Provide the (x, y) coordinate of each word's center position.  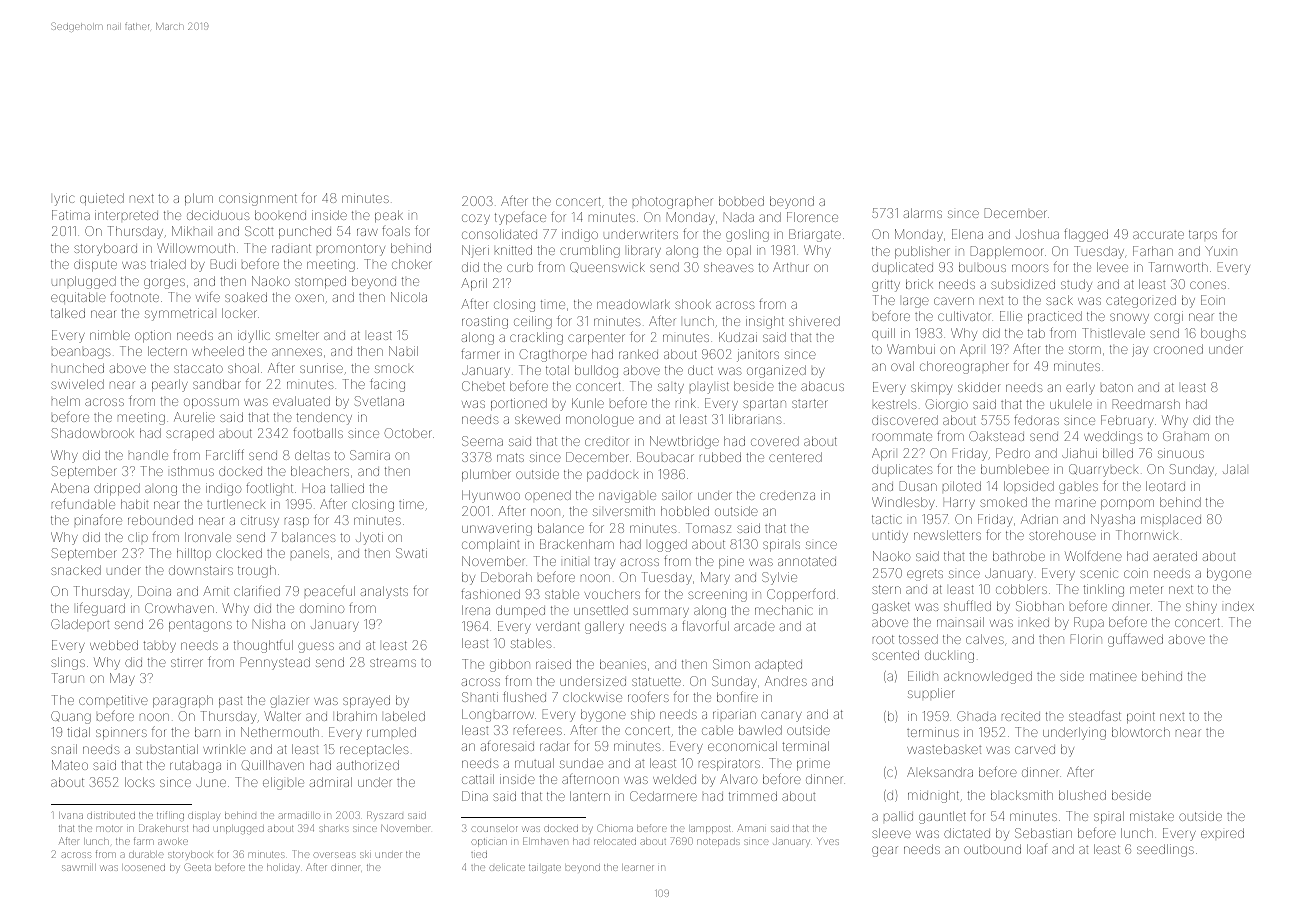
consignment (258, 199)
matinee (1113, 676)
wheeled (218, 351)
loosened (144, 868)
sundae (581, 763)
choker (412, 264)
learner (639, 868)
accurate (1158, 235)
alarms (923, 213)
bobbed (741, 201)
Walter (282, 716)
